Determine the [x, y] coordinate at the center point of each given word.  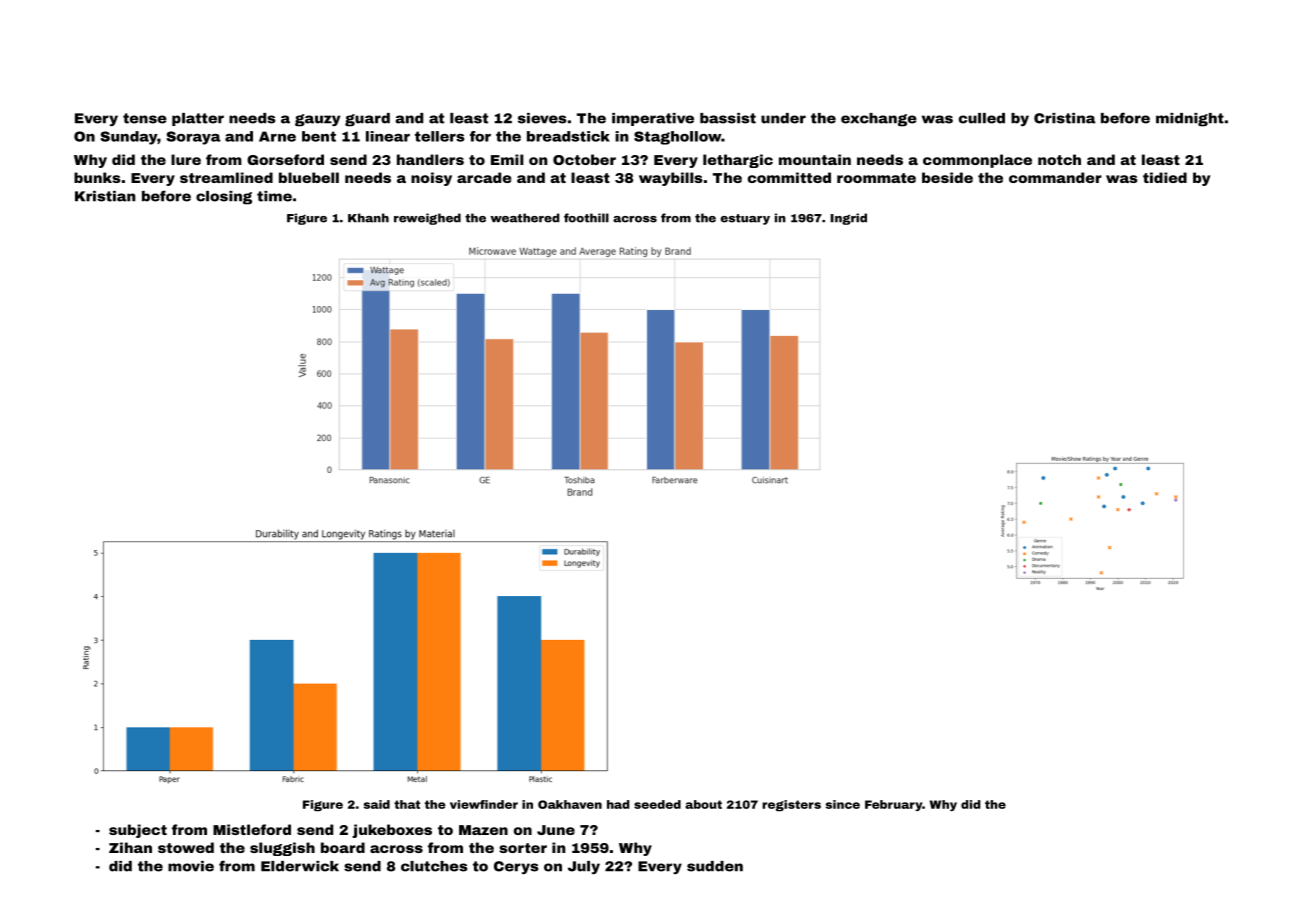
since [843, 804]
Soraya [193, 138]
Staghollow [677, 138]
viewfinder [484, 804]
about [703, 804]
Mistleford [252, 829]
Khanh [368, 218]
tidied [1165, 177]
